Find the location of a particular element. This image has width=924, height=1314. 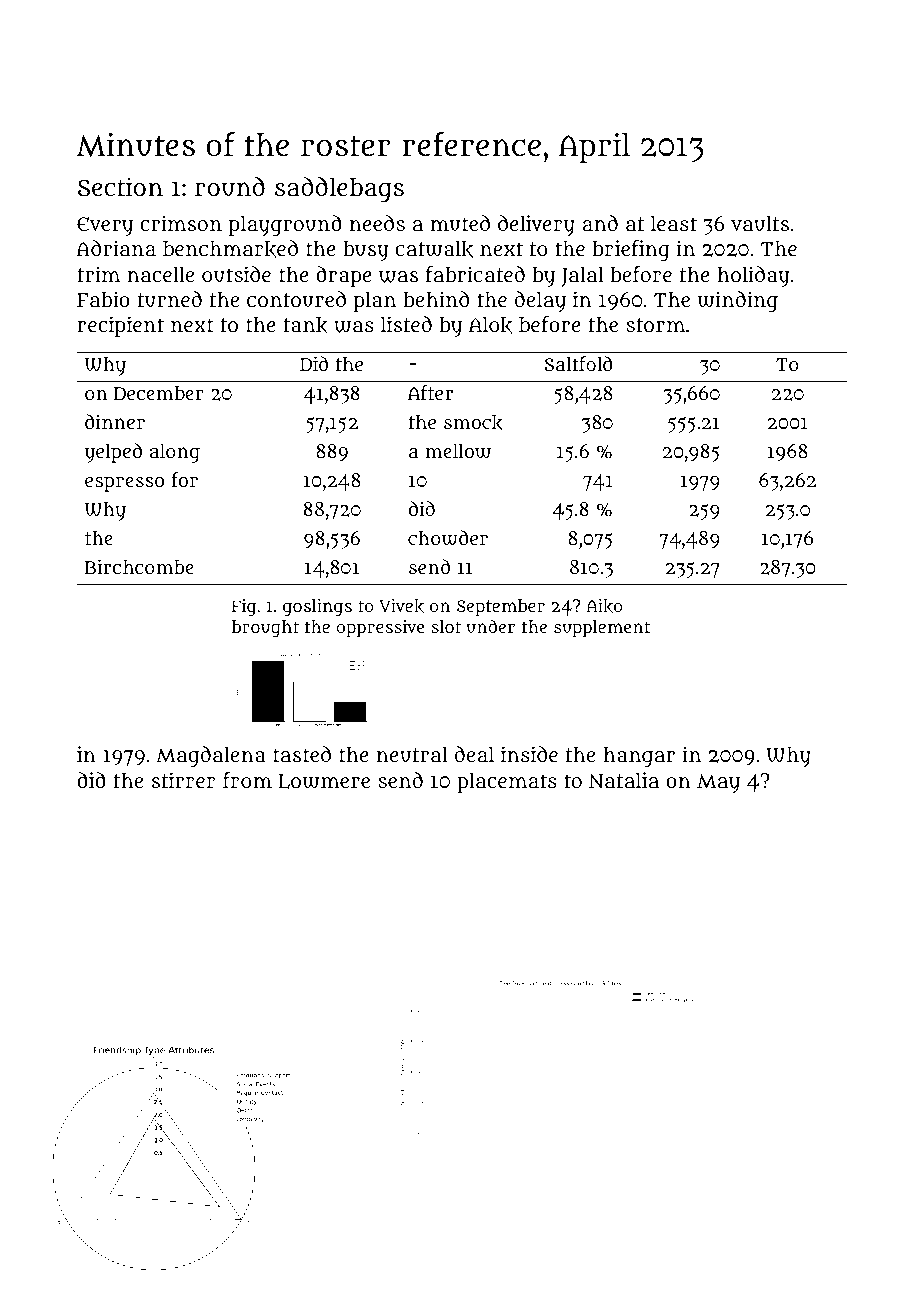

deal is located at coordinates (474, 754).
